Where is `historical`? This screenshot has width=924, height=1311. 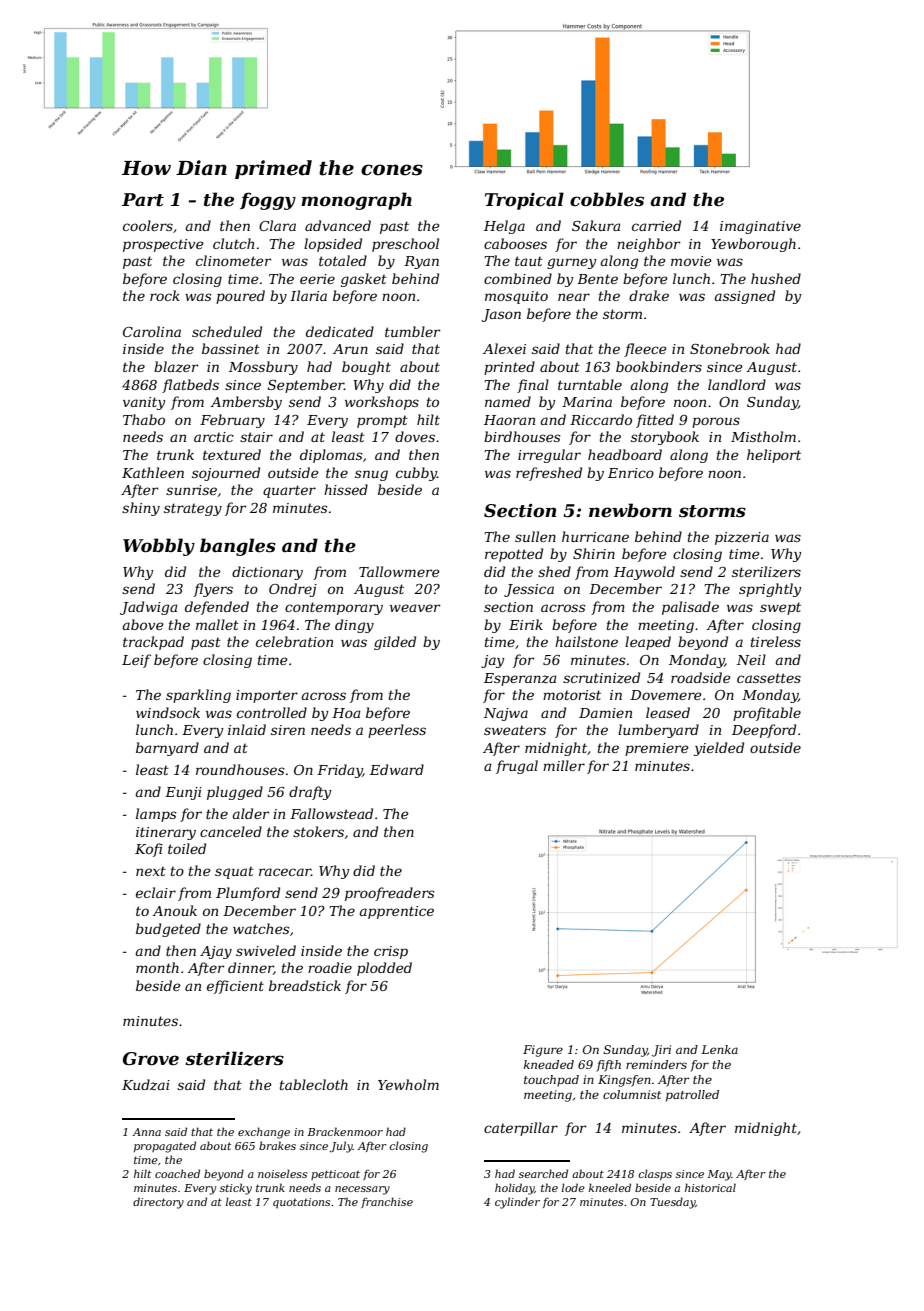 historical is located at coordinates (710, 1187).
